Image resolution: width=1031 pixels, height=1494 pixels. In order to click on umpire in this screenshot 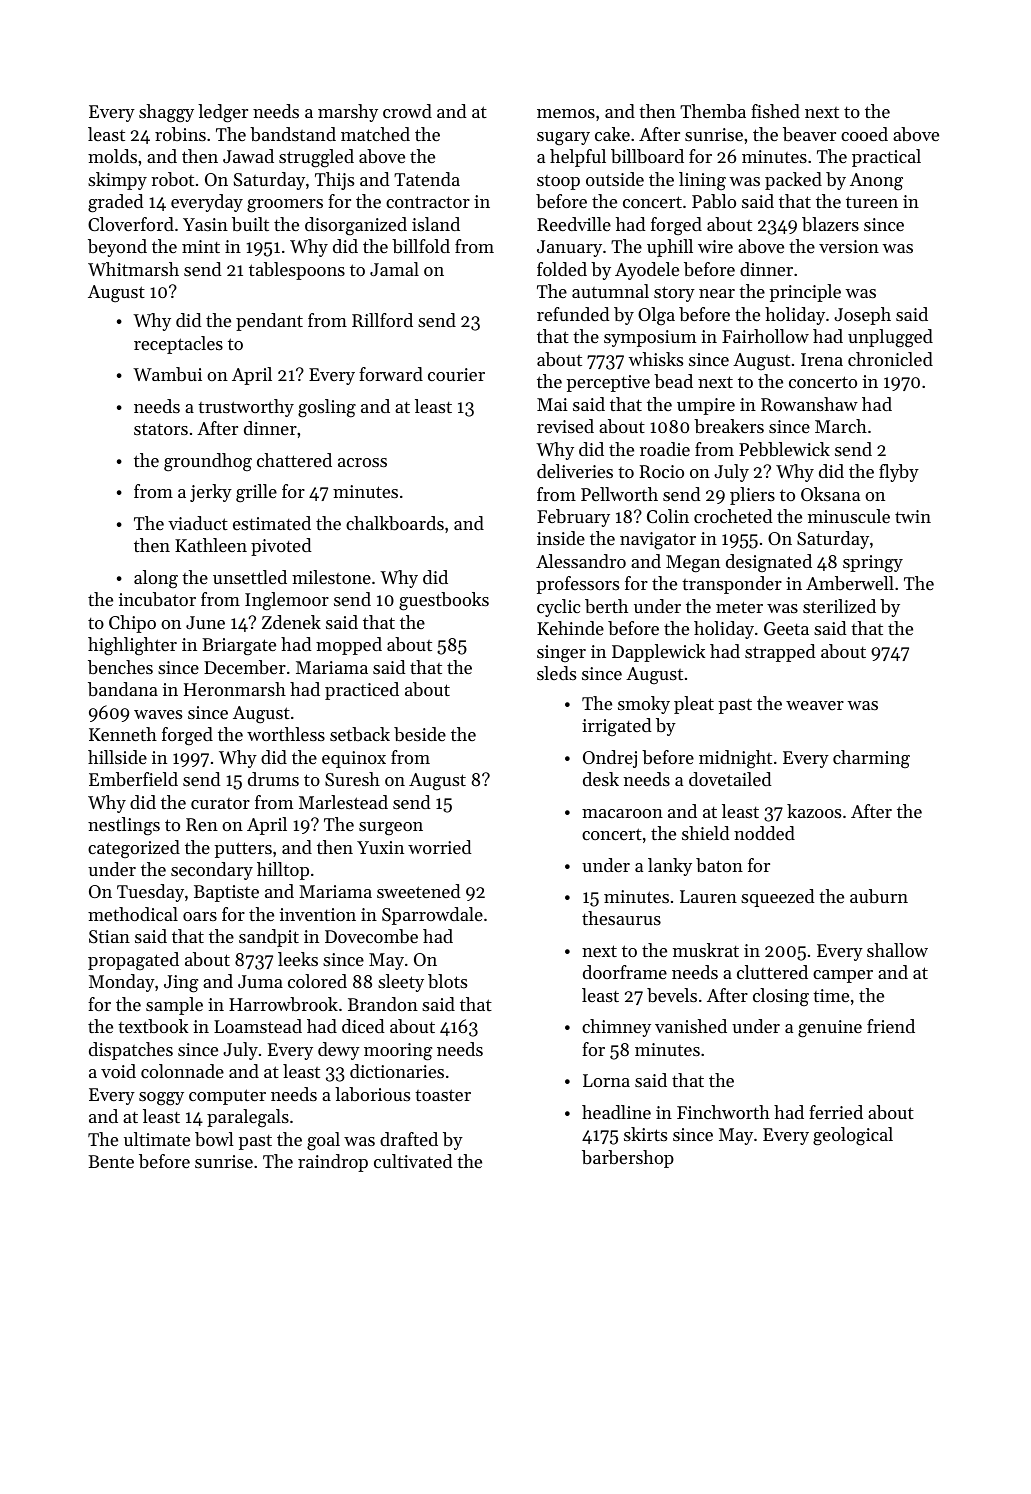, I will do `click(706, 406)`.
